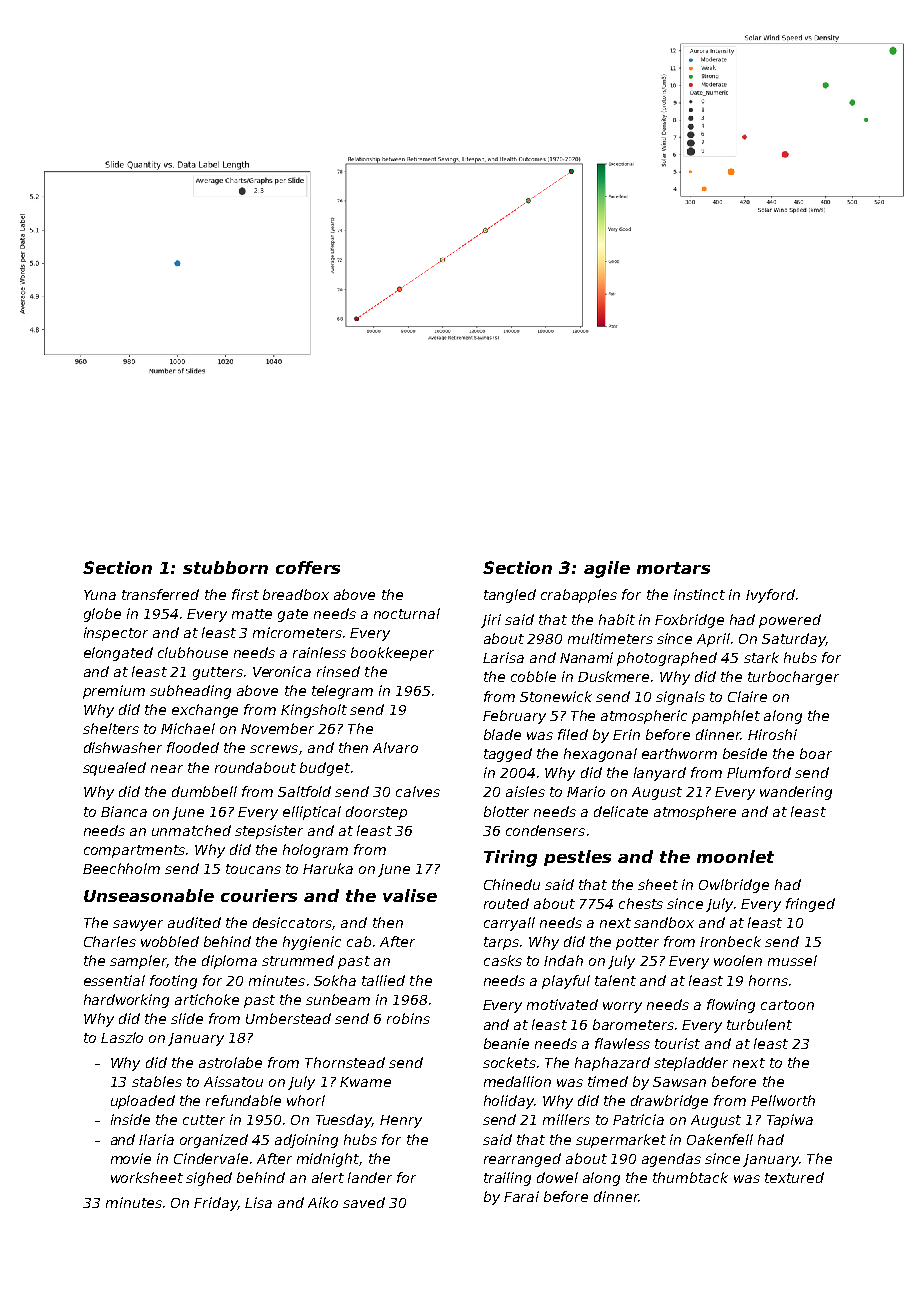 The width and height of the screenshot is (924, 1308). Describe the element at coordinates (258, 1202) in the screenshot. I see `Lisa` at that location.
